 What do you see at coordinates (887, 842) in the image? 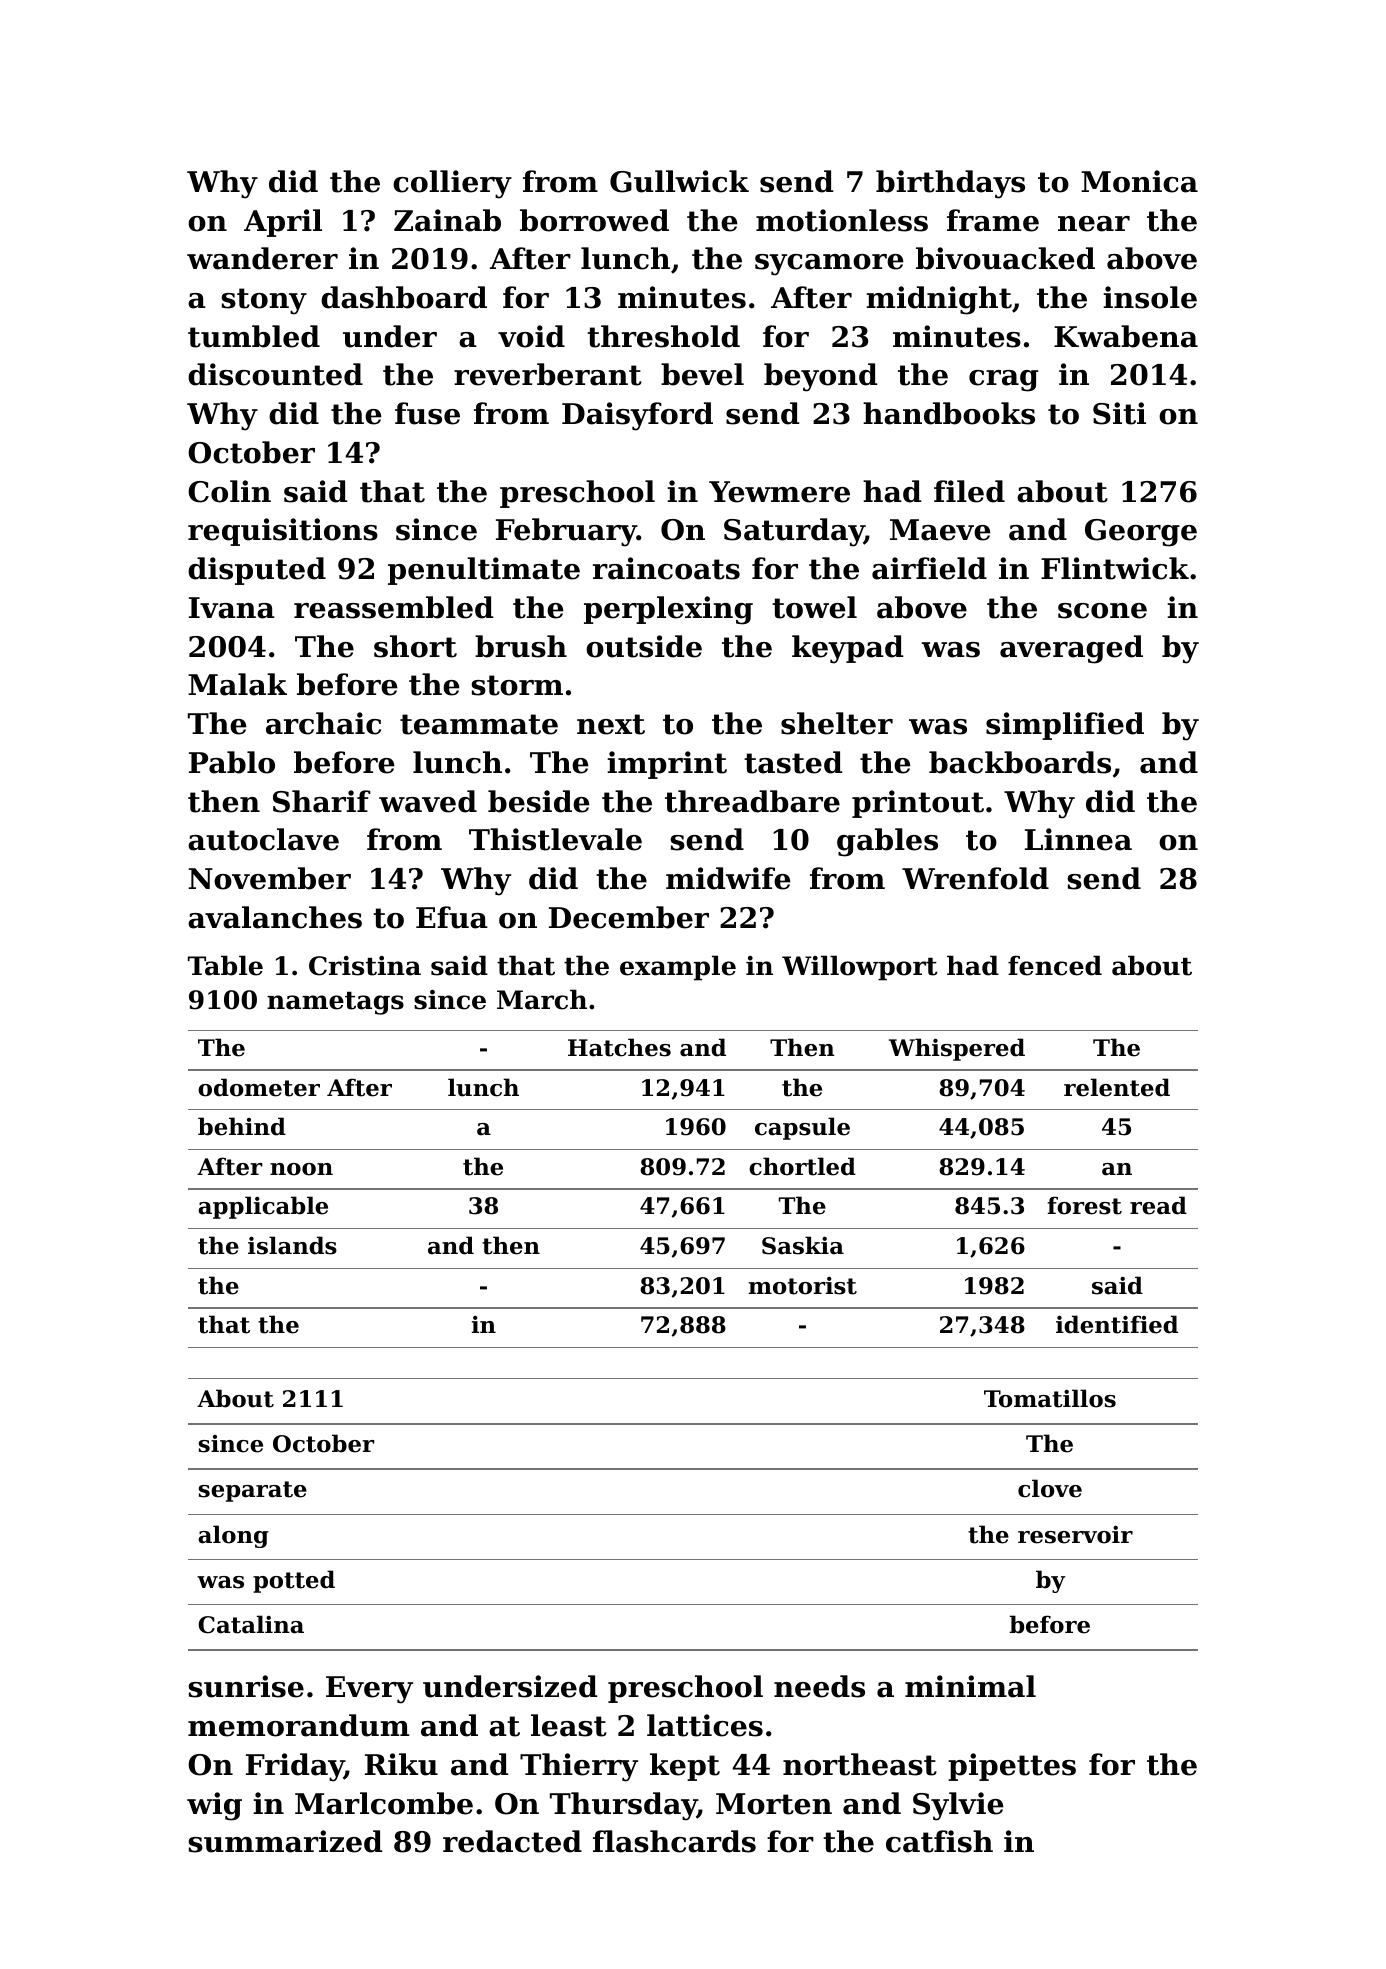
I see `gables` at bounding box center [887, 842].
